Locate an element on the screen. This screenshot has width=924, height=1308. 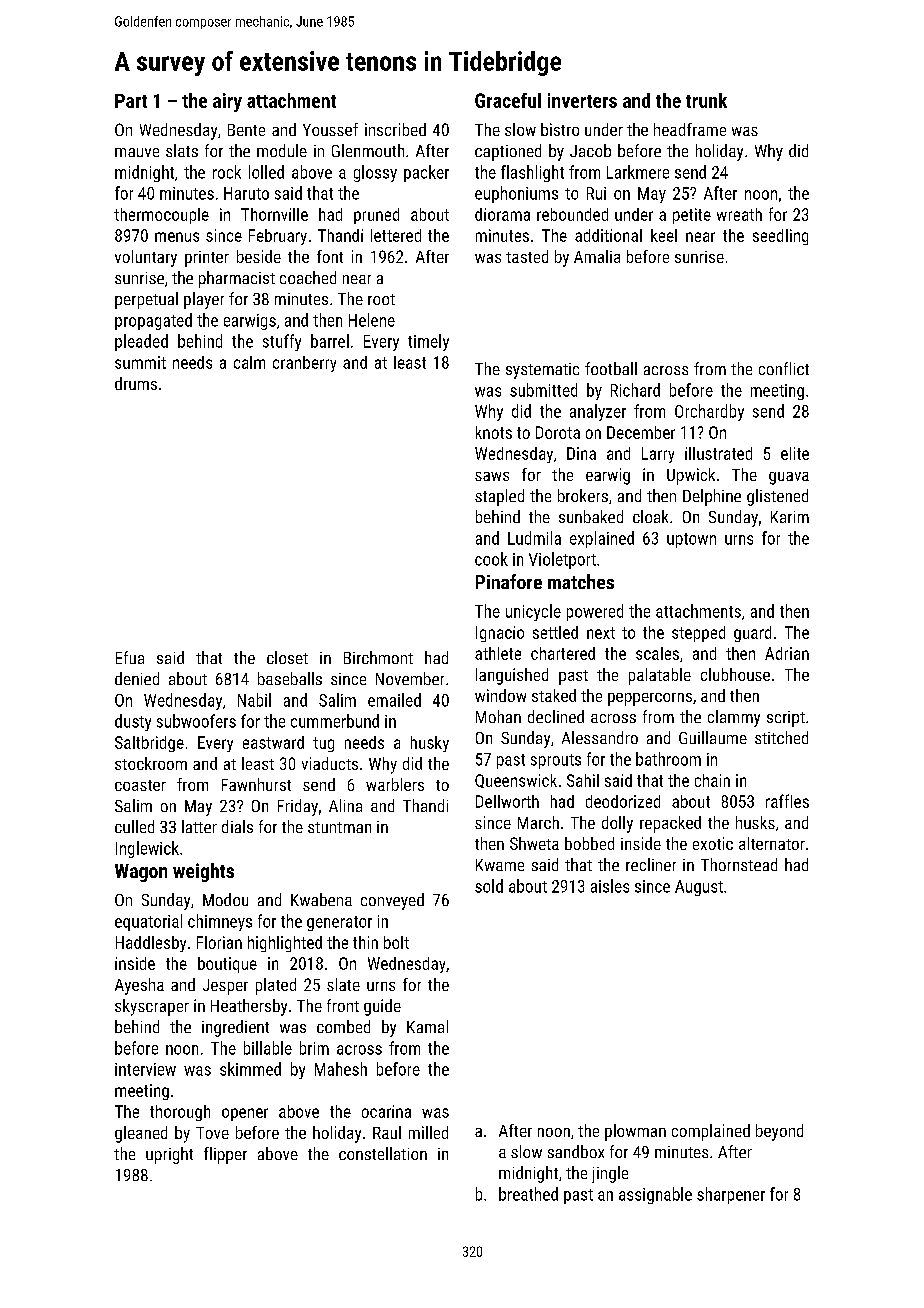
Amalia is located at coordinates (597, 256).
